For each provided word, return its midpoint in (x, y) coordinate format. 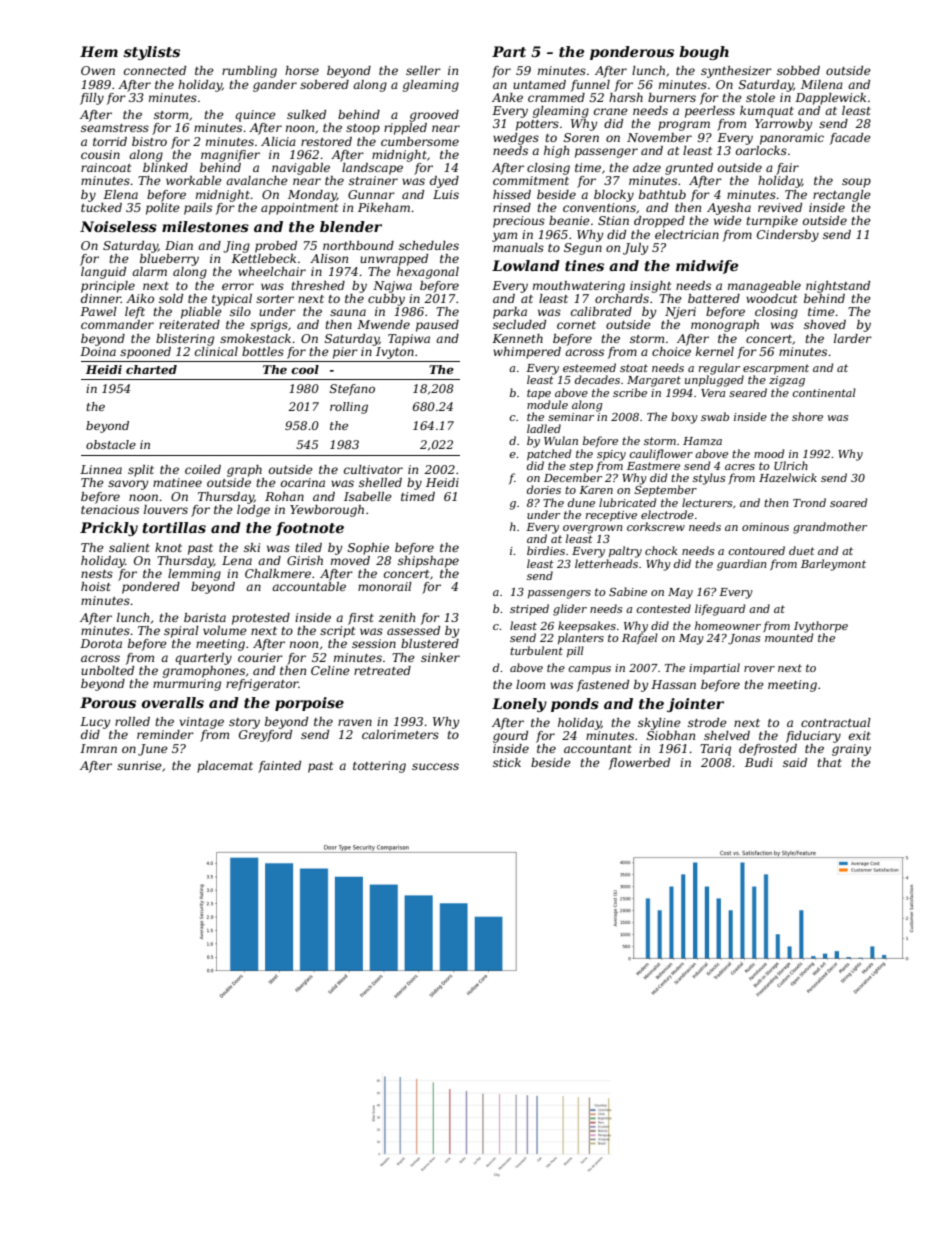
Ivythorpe (821, 627)
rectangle (842, 196)
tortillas (174, 527)
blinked (165, 167)
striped (529, 609)
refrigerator (262, 685)
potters (537, 125)
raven (355, 722)
